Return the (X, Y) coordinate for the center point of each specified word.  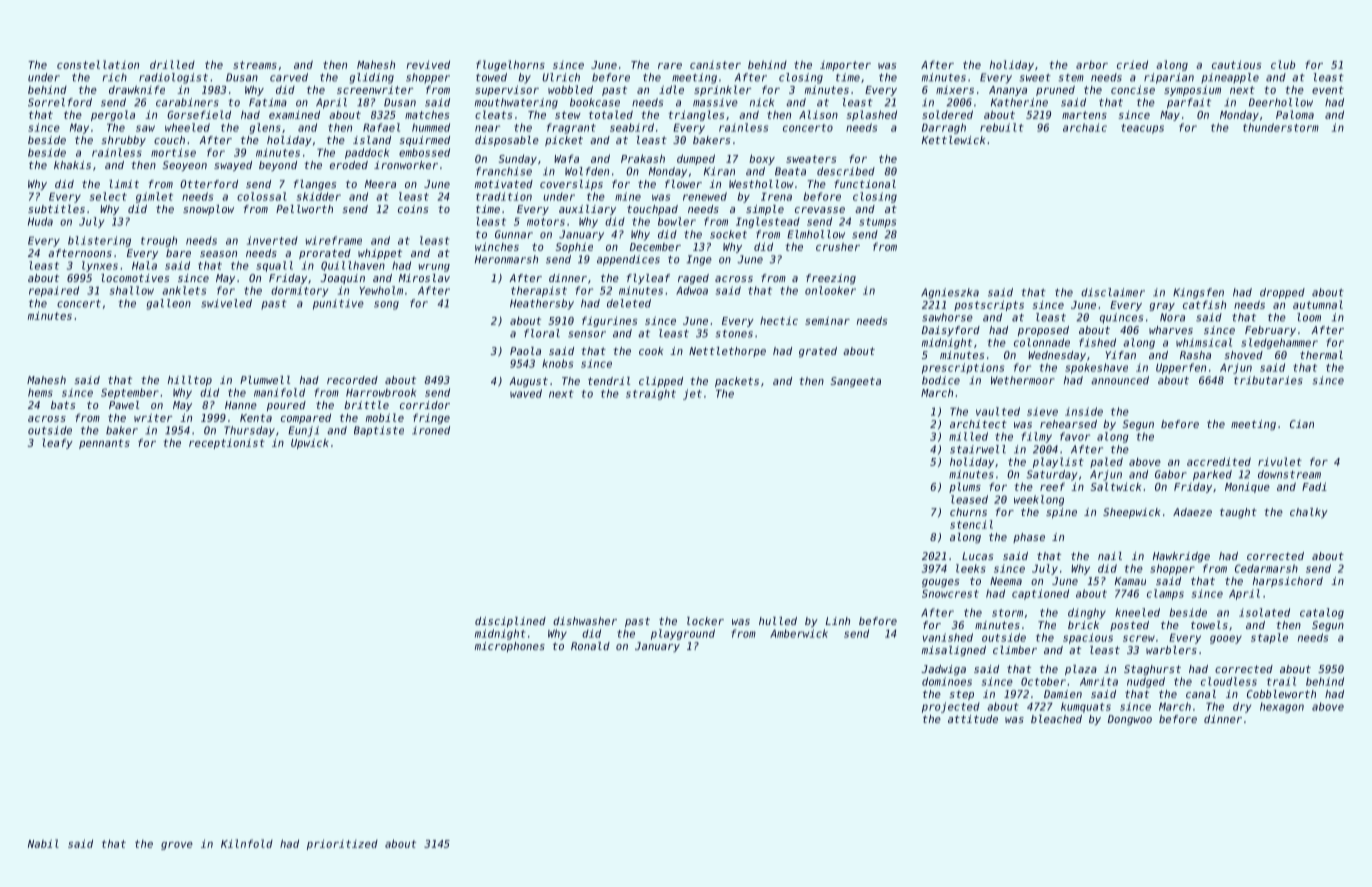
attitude (973, 719)
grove (177, 846)
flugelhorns (510, 65)
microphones (510, 647)
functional (865, 184)
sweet (1035, 78)
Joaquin (343, 279)
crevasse (820, 210)
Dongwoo (1130, 720)
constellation (98, 64)
